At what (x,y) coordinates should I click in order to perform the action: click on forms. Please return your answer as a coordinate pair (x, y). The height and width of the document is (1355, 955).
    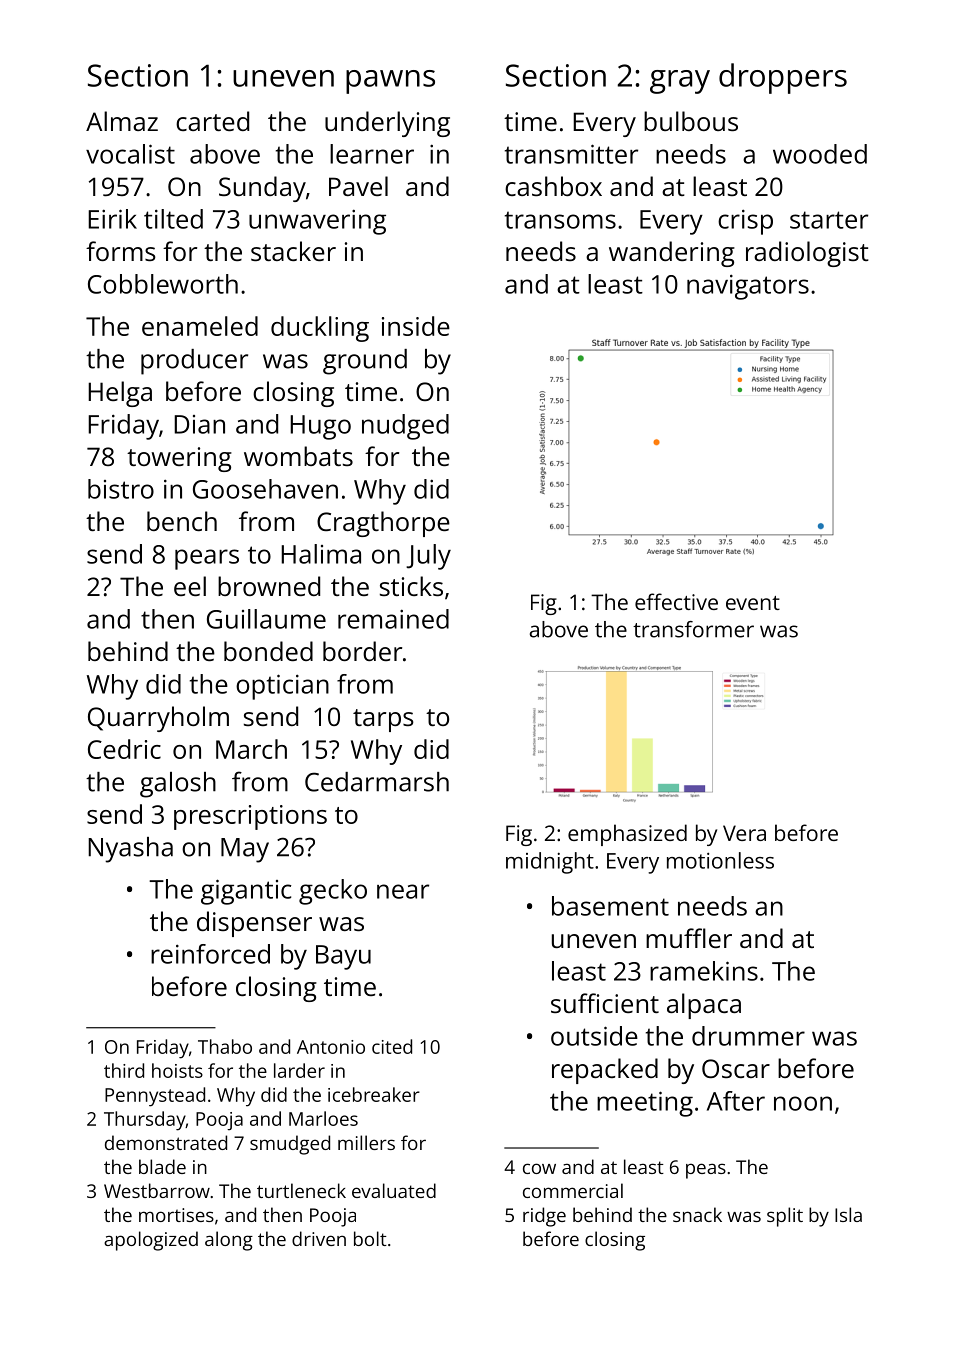
    Looking at the image, I should click on (121, 251).
